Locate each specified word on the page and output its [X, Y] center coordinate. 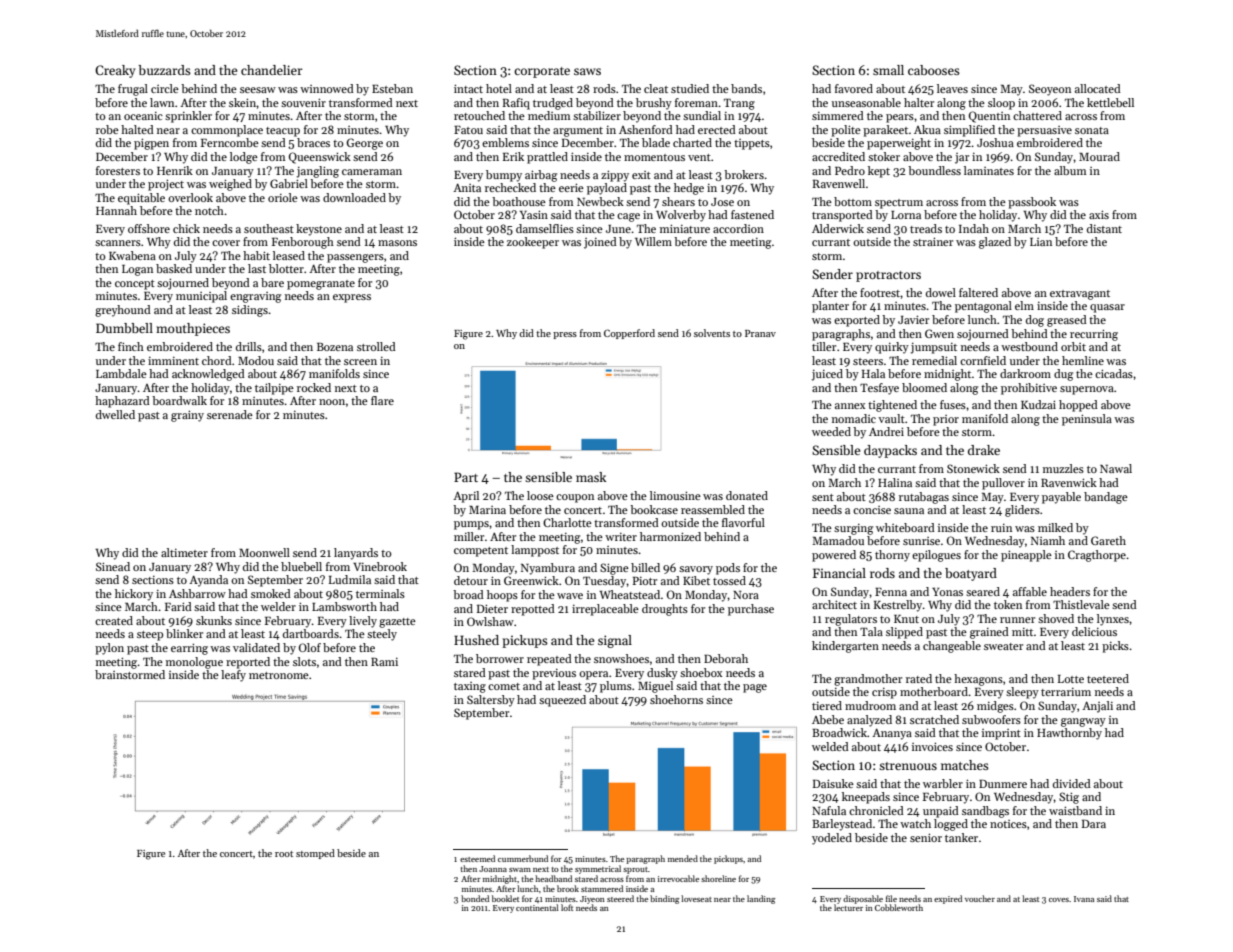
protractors [888, 276]
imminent [173, 361]
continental [537, 907]
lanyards [356, 554]
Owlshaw [490, 621]
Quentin [989, 117]
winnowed [327, 88]
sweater [1003, 646]
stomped [315, 854]
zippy [615, 176]
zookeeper [533, 243]
